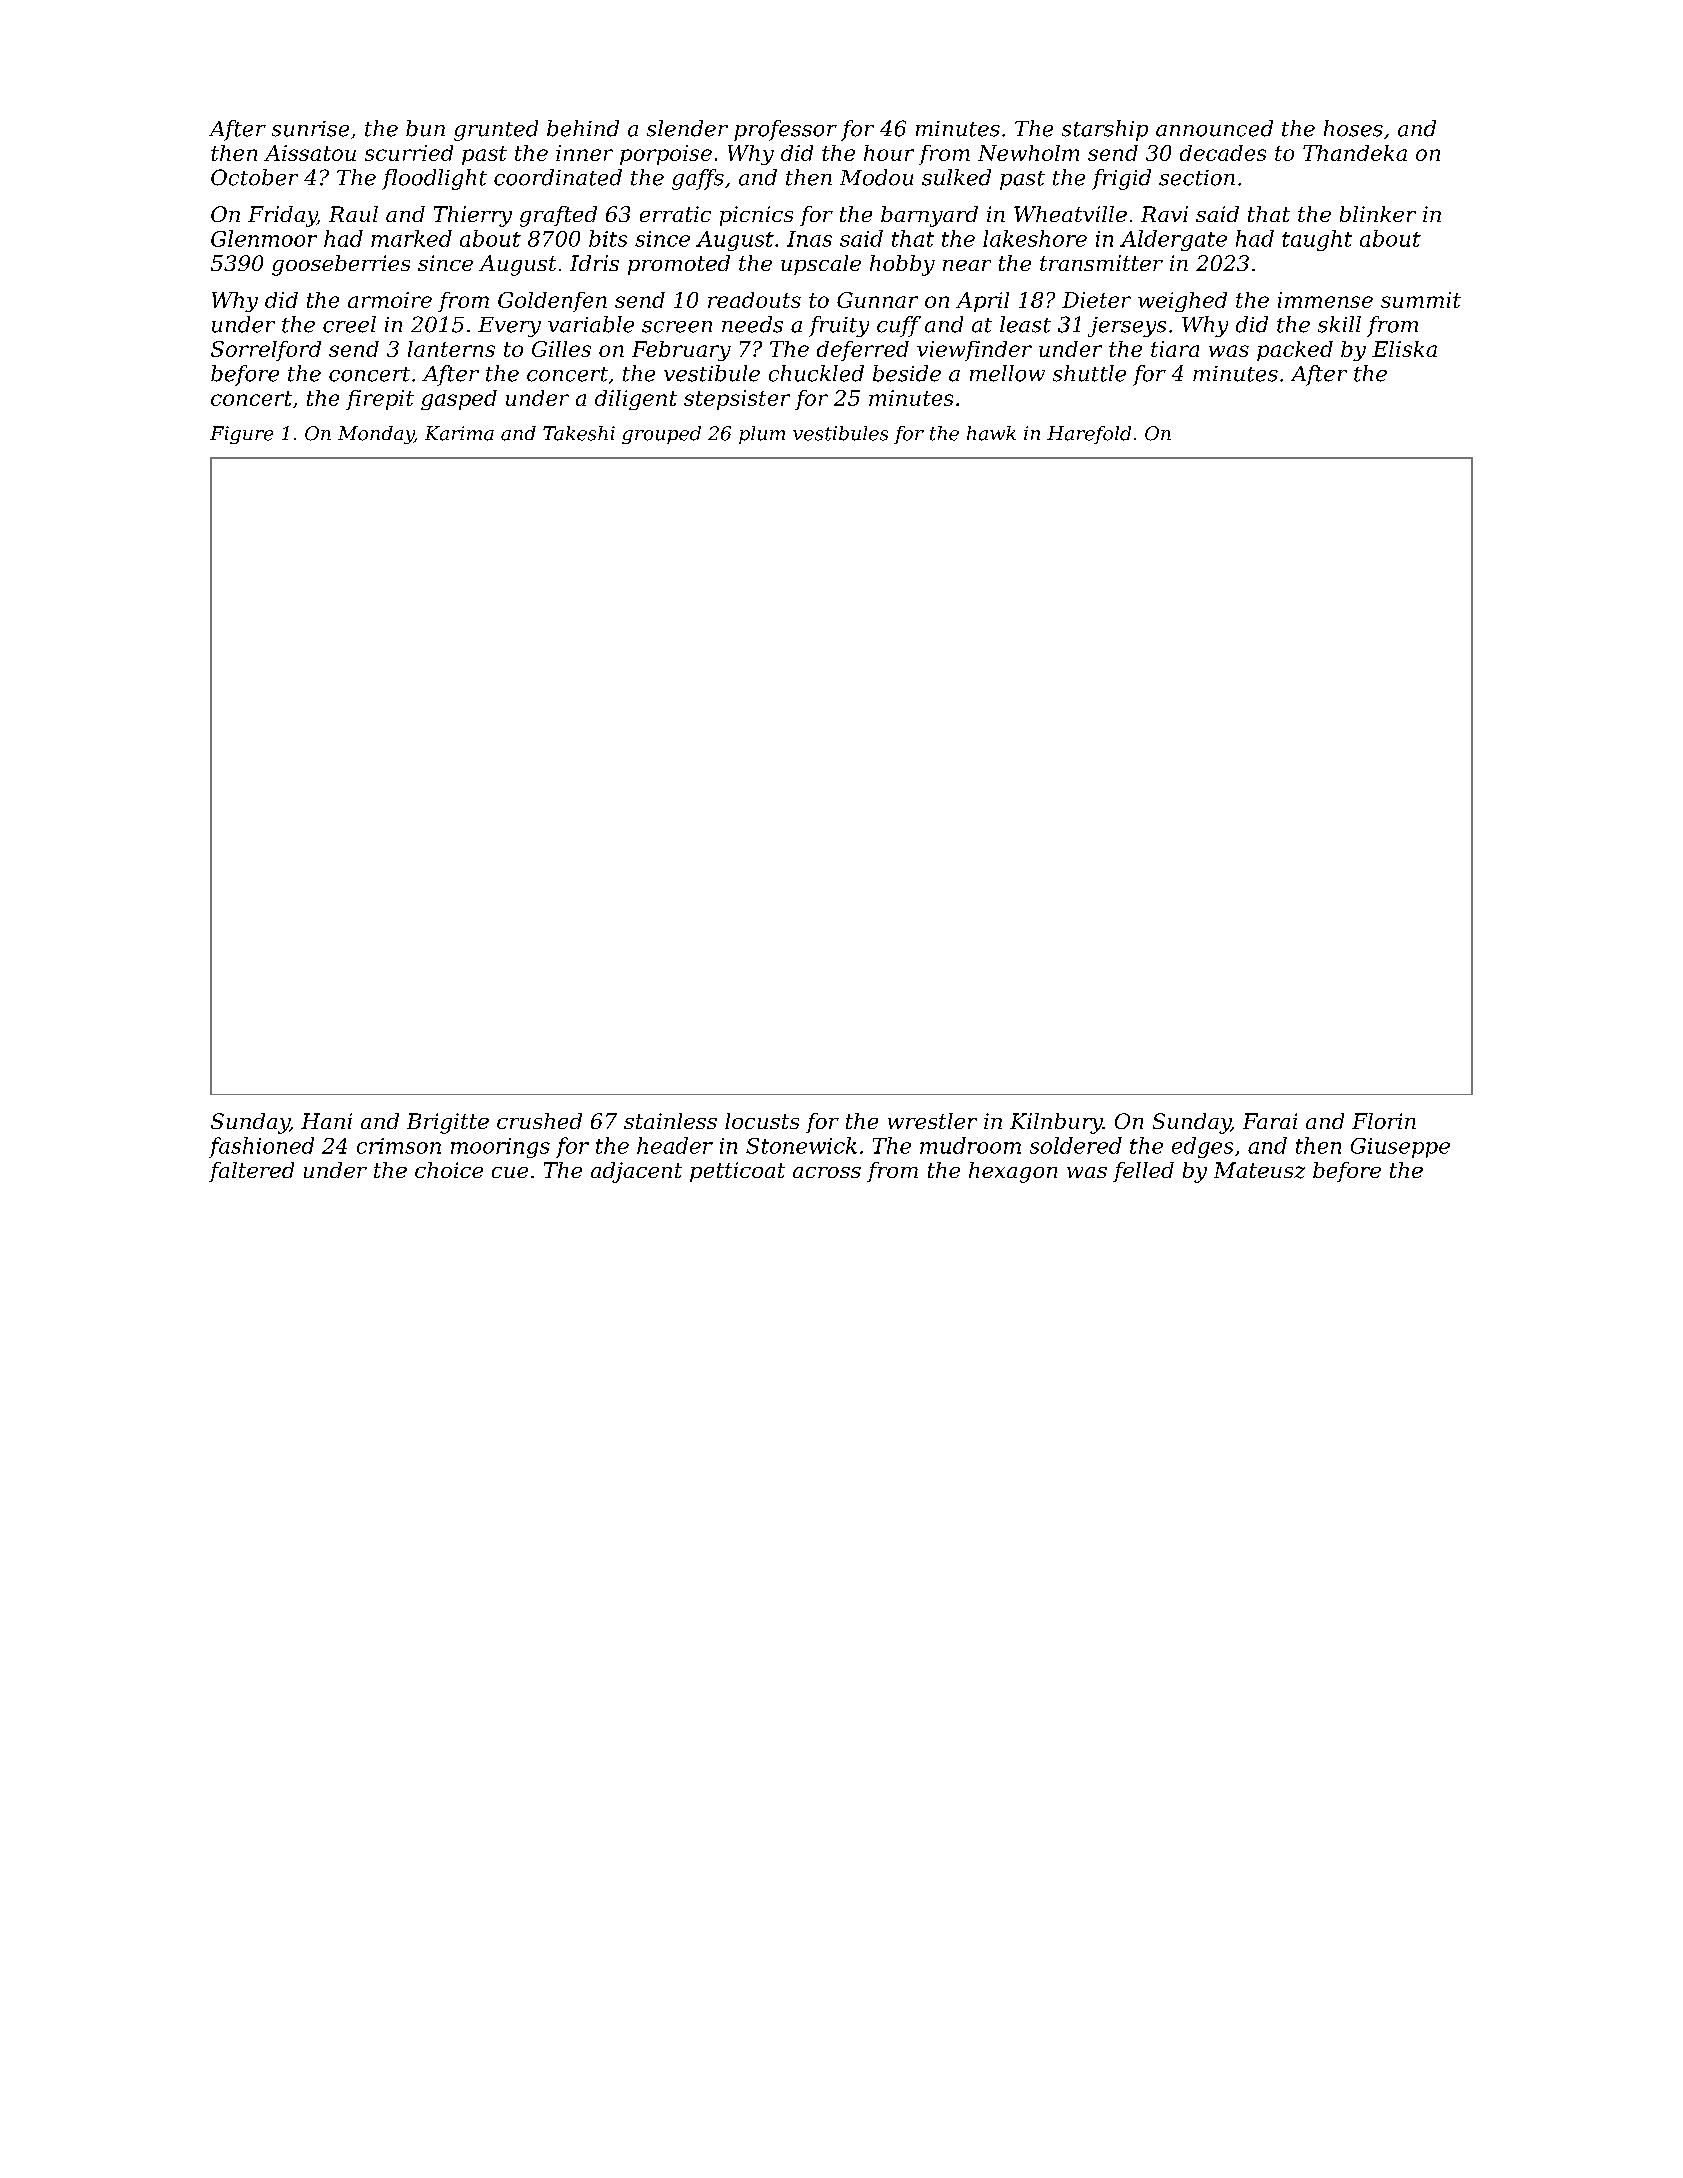 Image resolution: width=1683 pixels, height=2178 pixels. I want to click on hawk, so click(991, 433).
